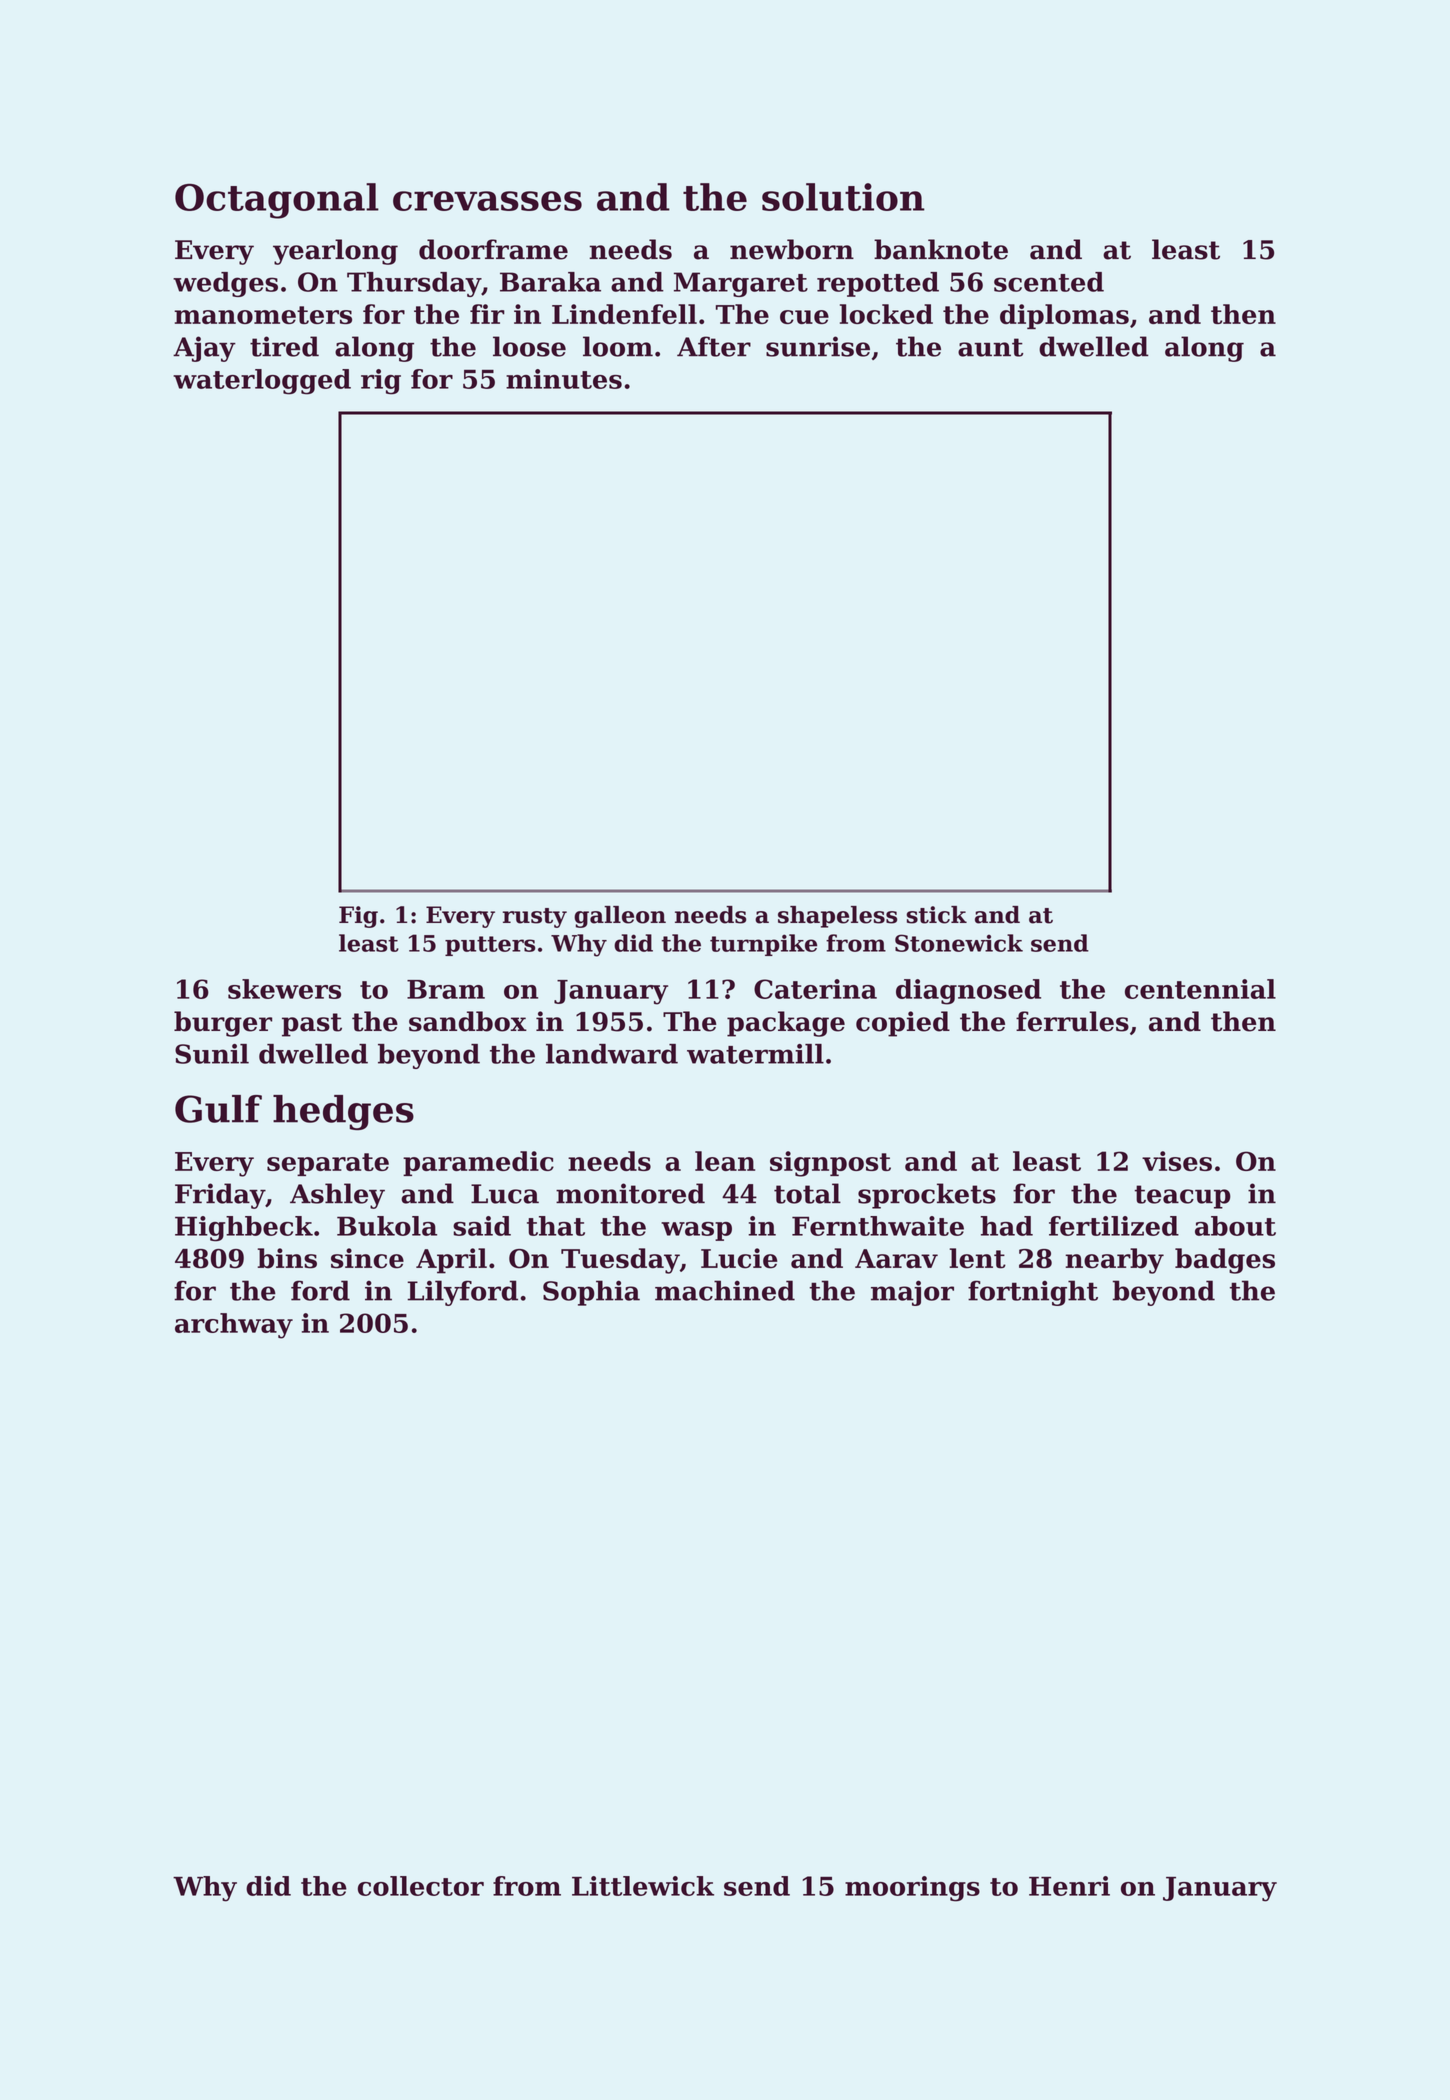 This screenshot has width=1450, height=2100. I want to click on galleon, so click(620, 917).
